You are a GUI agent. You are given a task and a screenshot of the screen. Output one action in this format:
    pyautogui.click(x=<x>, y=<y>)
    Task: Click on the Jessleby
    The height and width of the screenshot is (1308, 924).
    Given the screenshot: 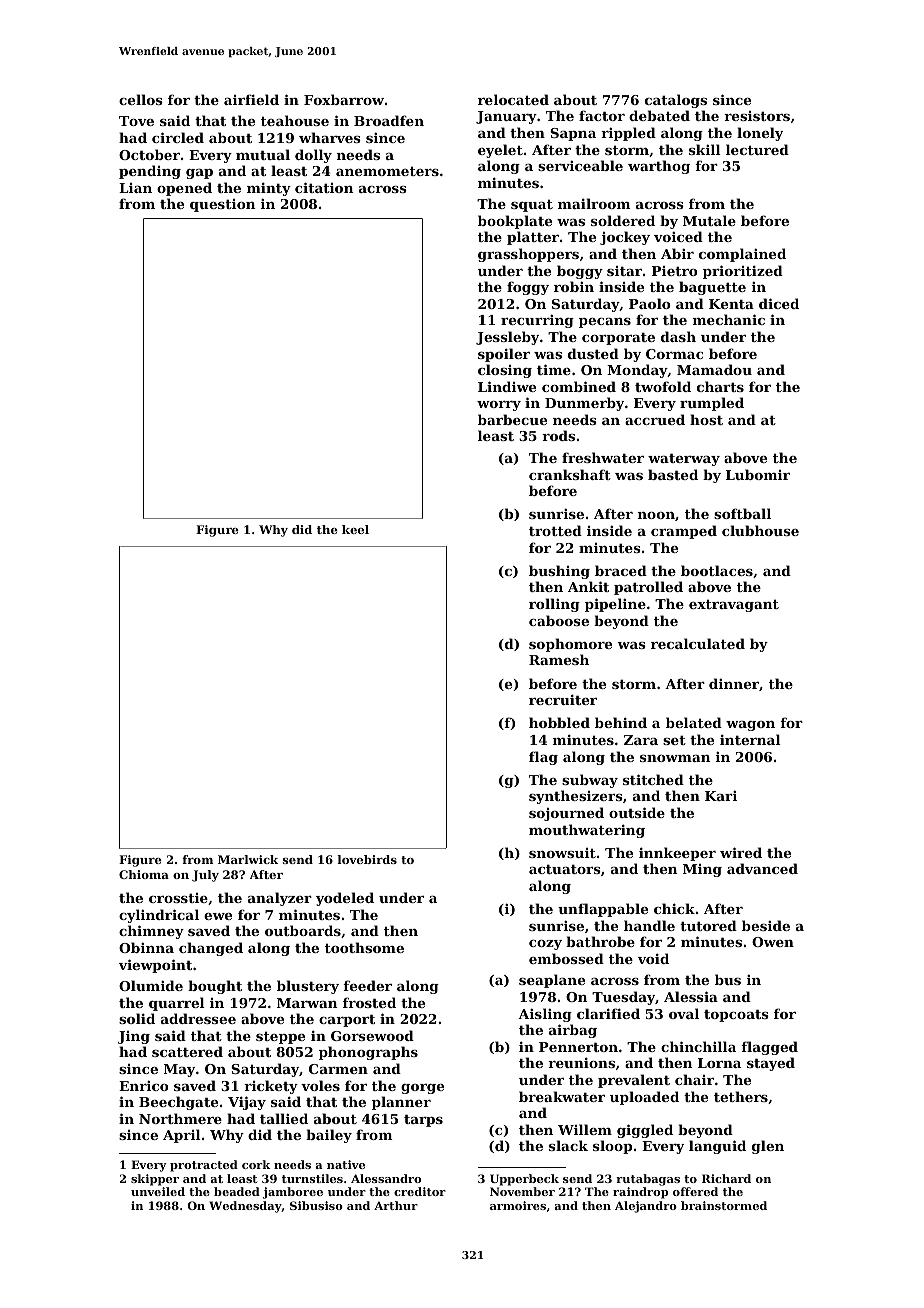 What is the action you would take?
    pyautogui.click(x=507, y=338)
